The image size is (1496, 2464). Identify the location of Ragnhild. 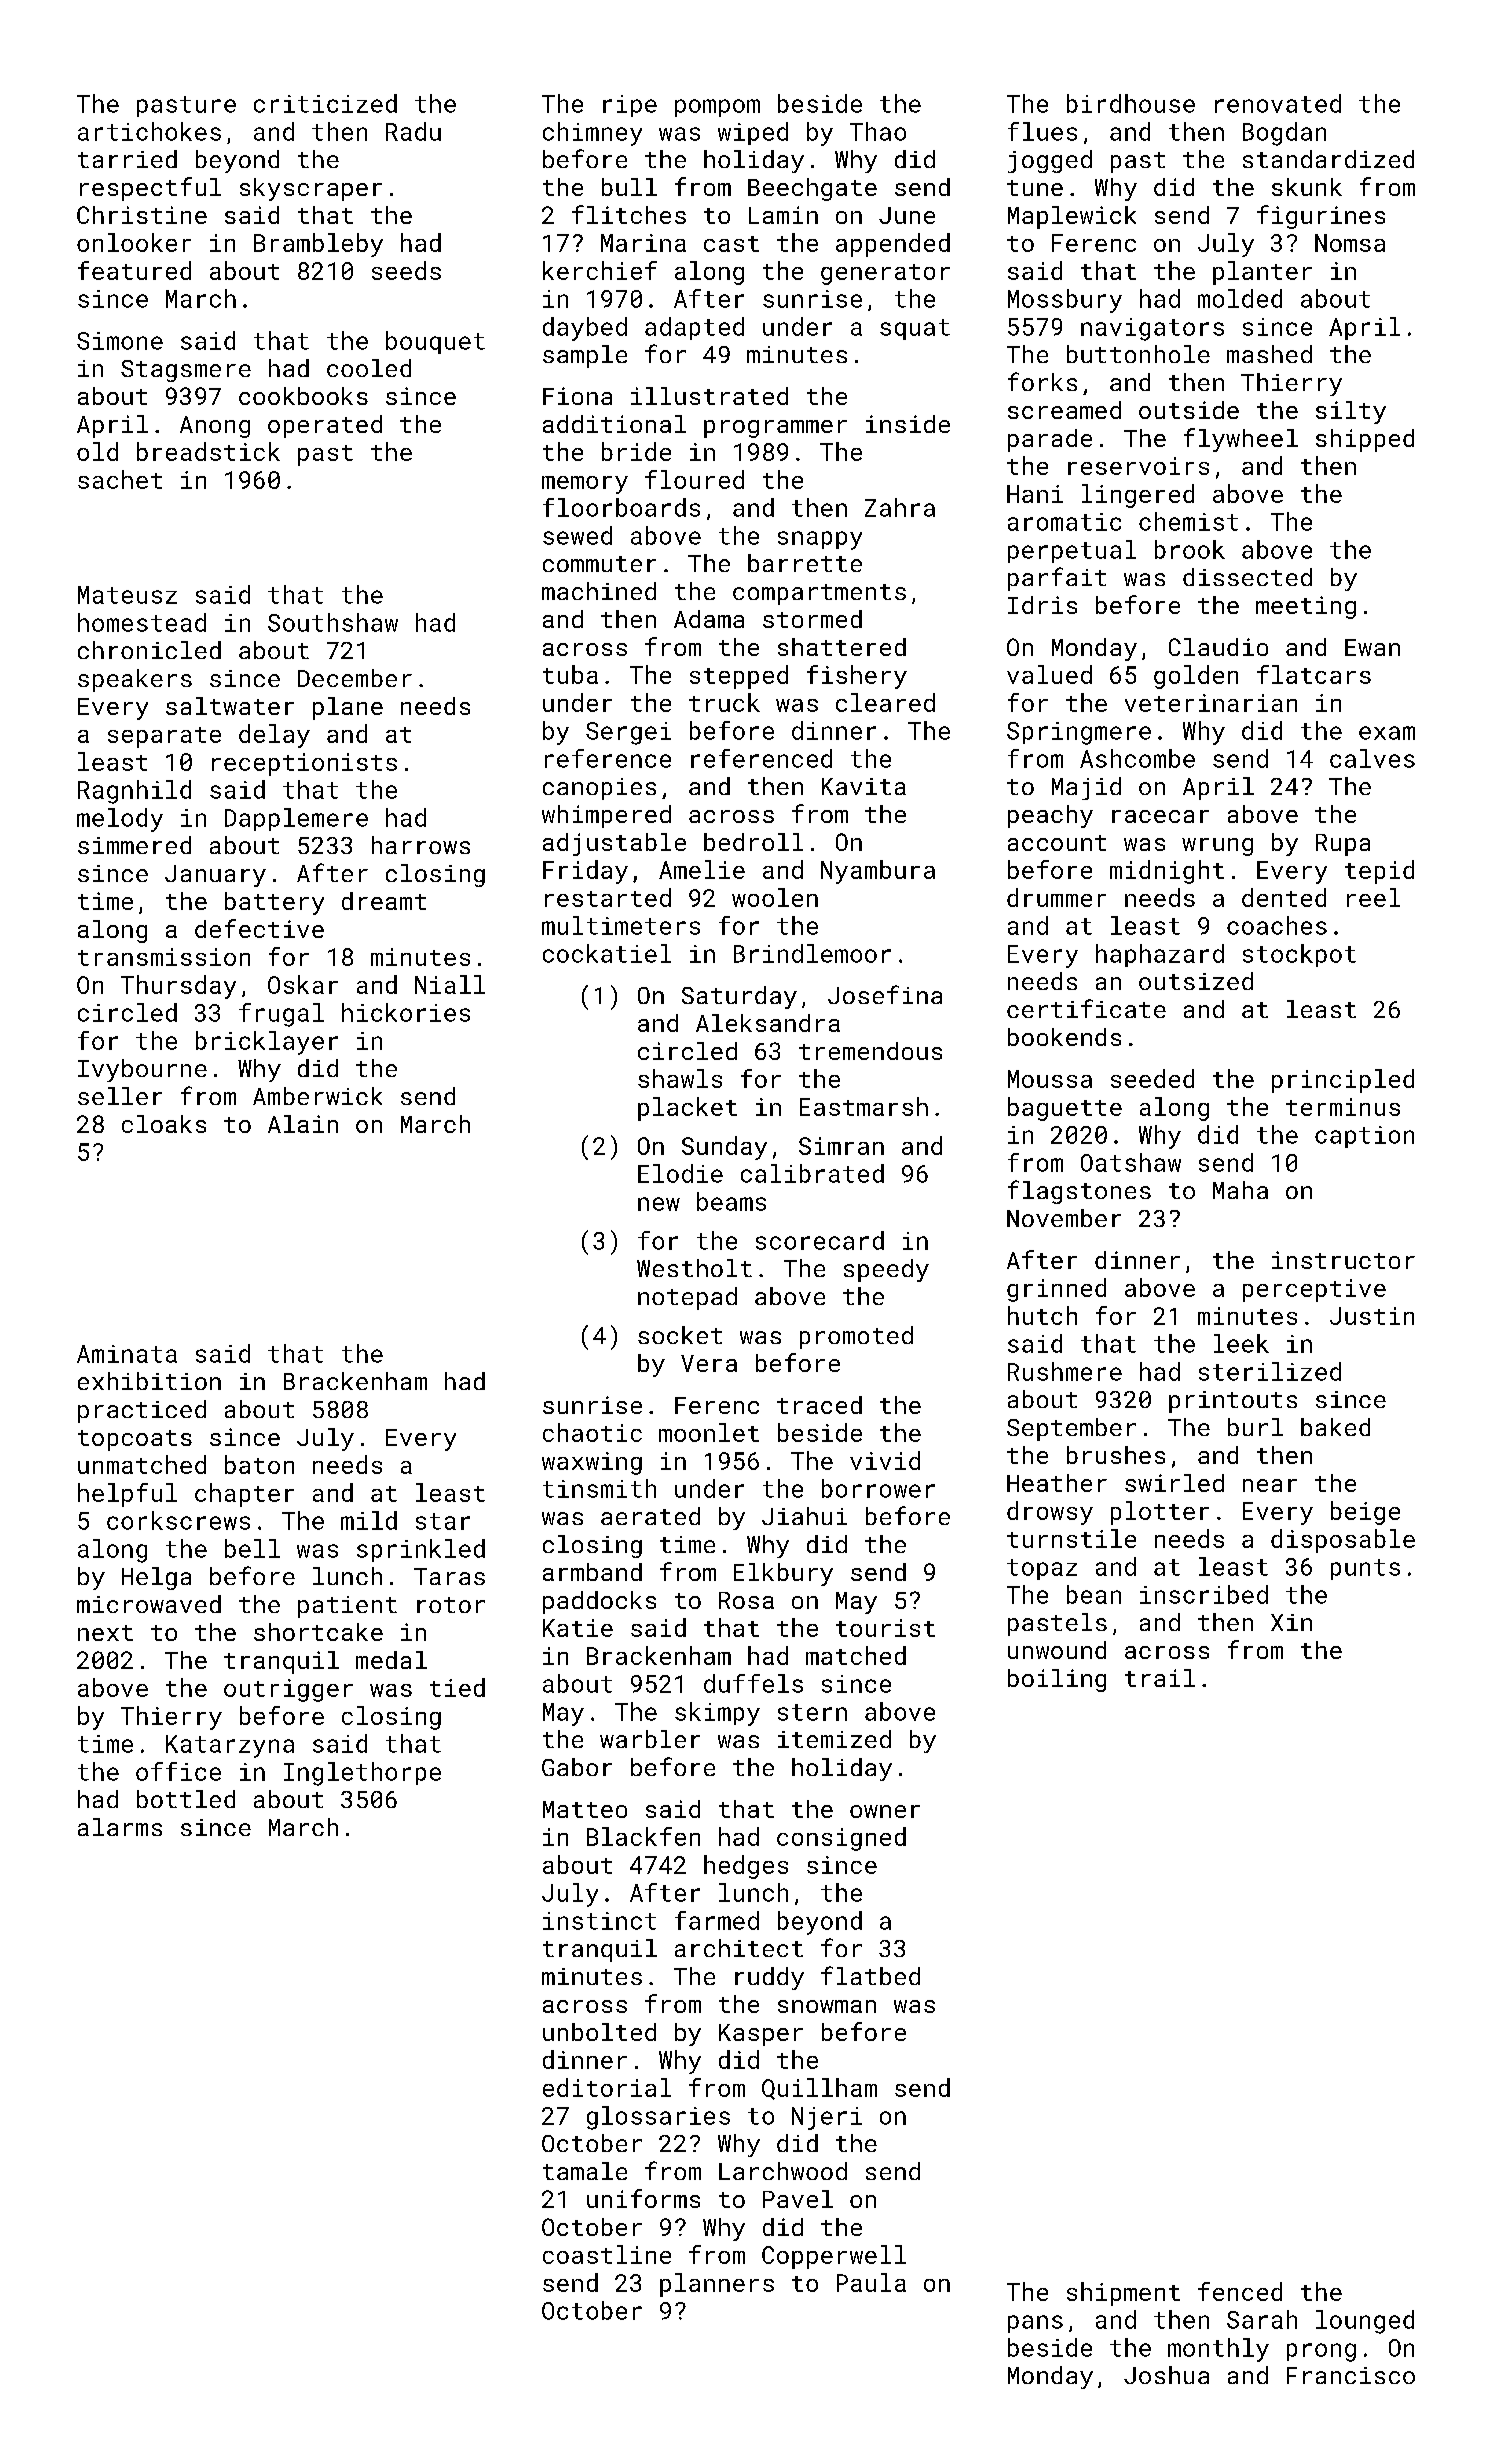
(134, 792).
